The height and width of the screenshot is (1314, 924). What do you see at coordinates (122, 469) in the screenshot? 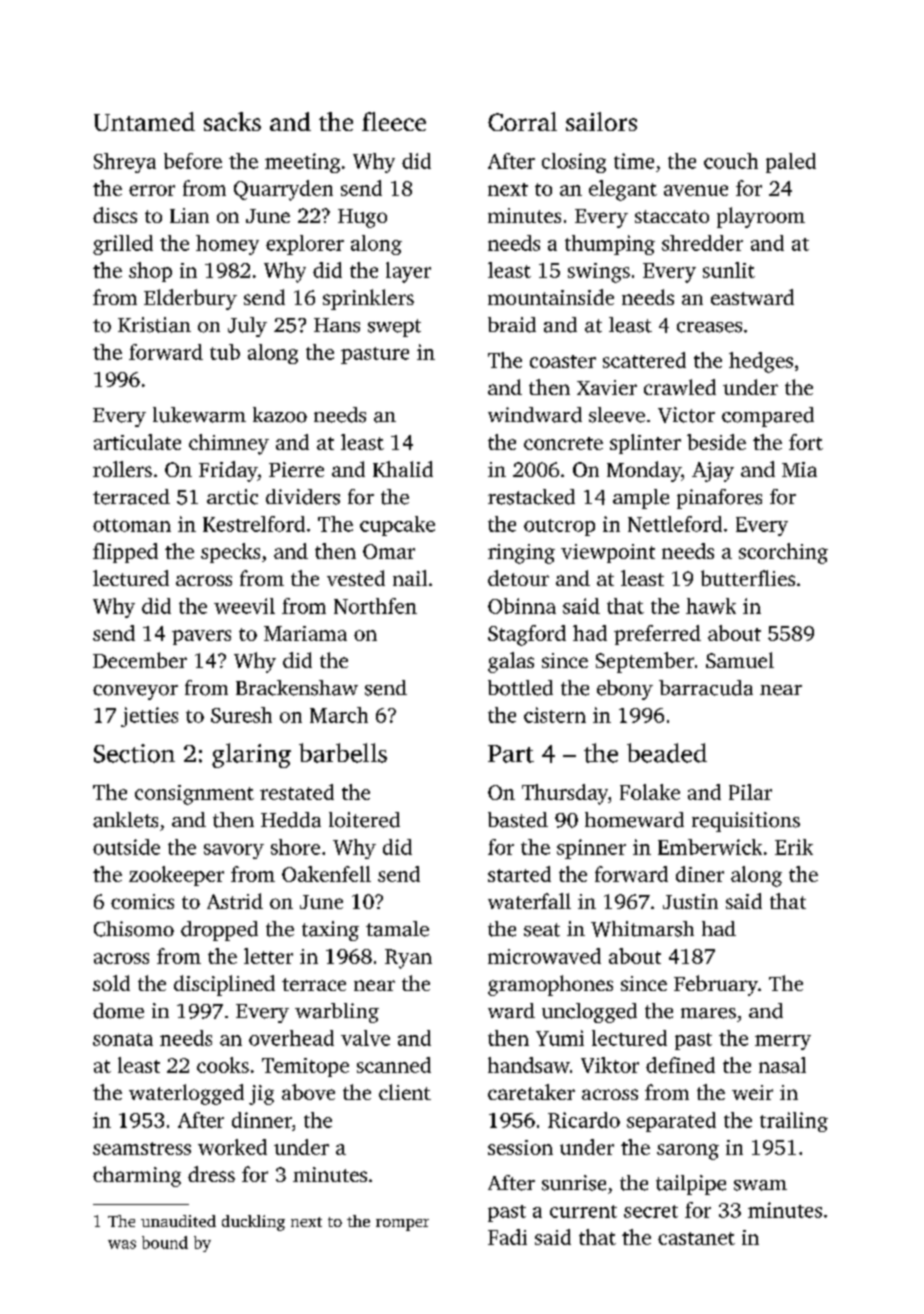
I see `rollers` at bounding box center [122, 469].
